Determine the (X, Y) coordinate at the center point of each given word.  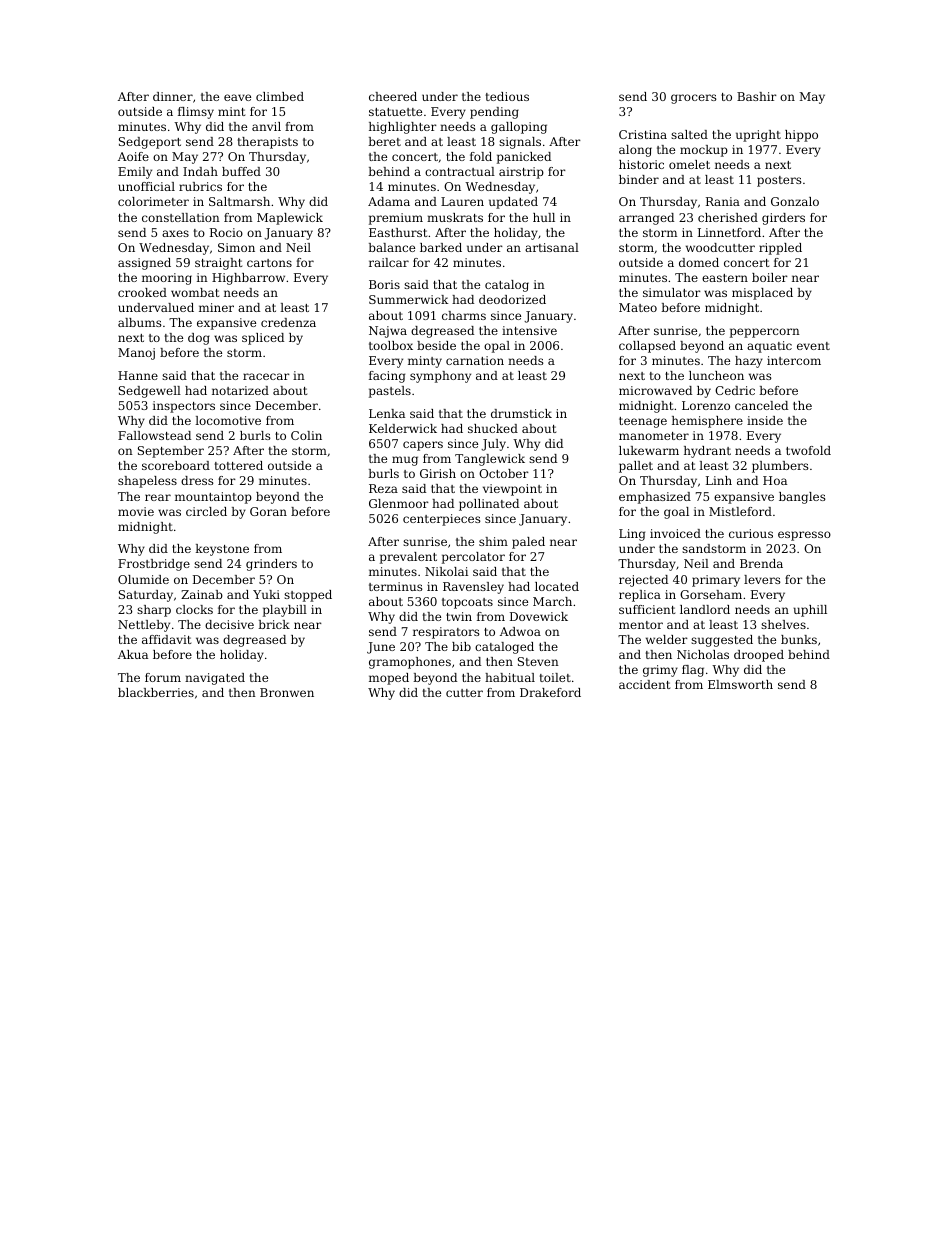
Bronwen (287, 692)
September (171, 452)
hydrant (707, 452)
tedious (507, 96)
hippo (801, 136)
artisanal (552, 247)
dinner (173, 96)
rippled (780, 249)
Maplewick (290, 219)
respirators (446, 633)
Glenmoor (399, 503)
